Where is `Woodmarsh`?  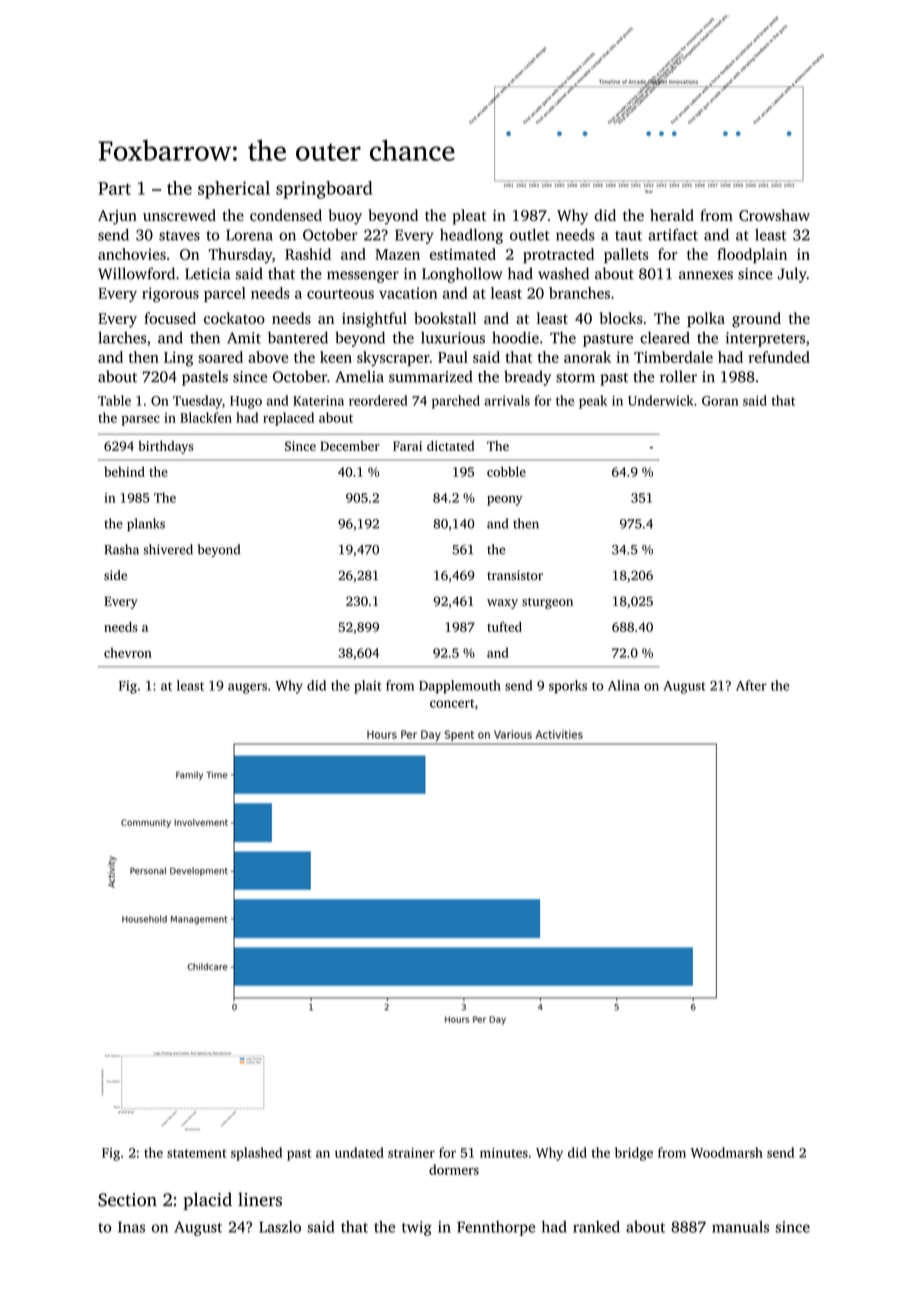
Woodmarsh is located at coordinates (727, 1152).
